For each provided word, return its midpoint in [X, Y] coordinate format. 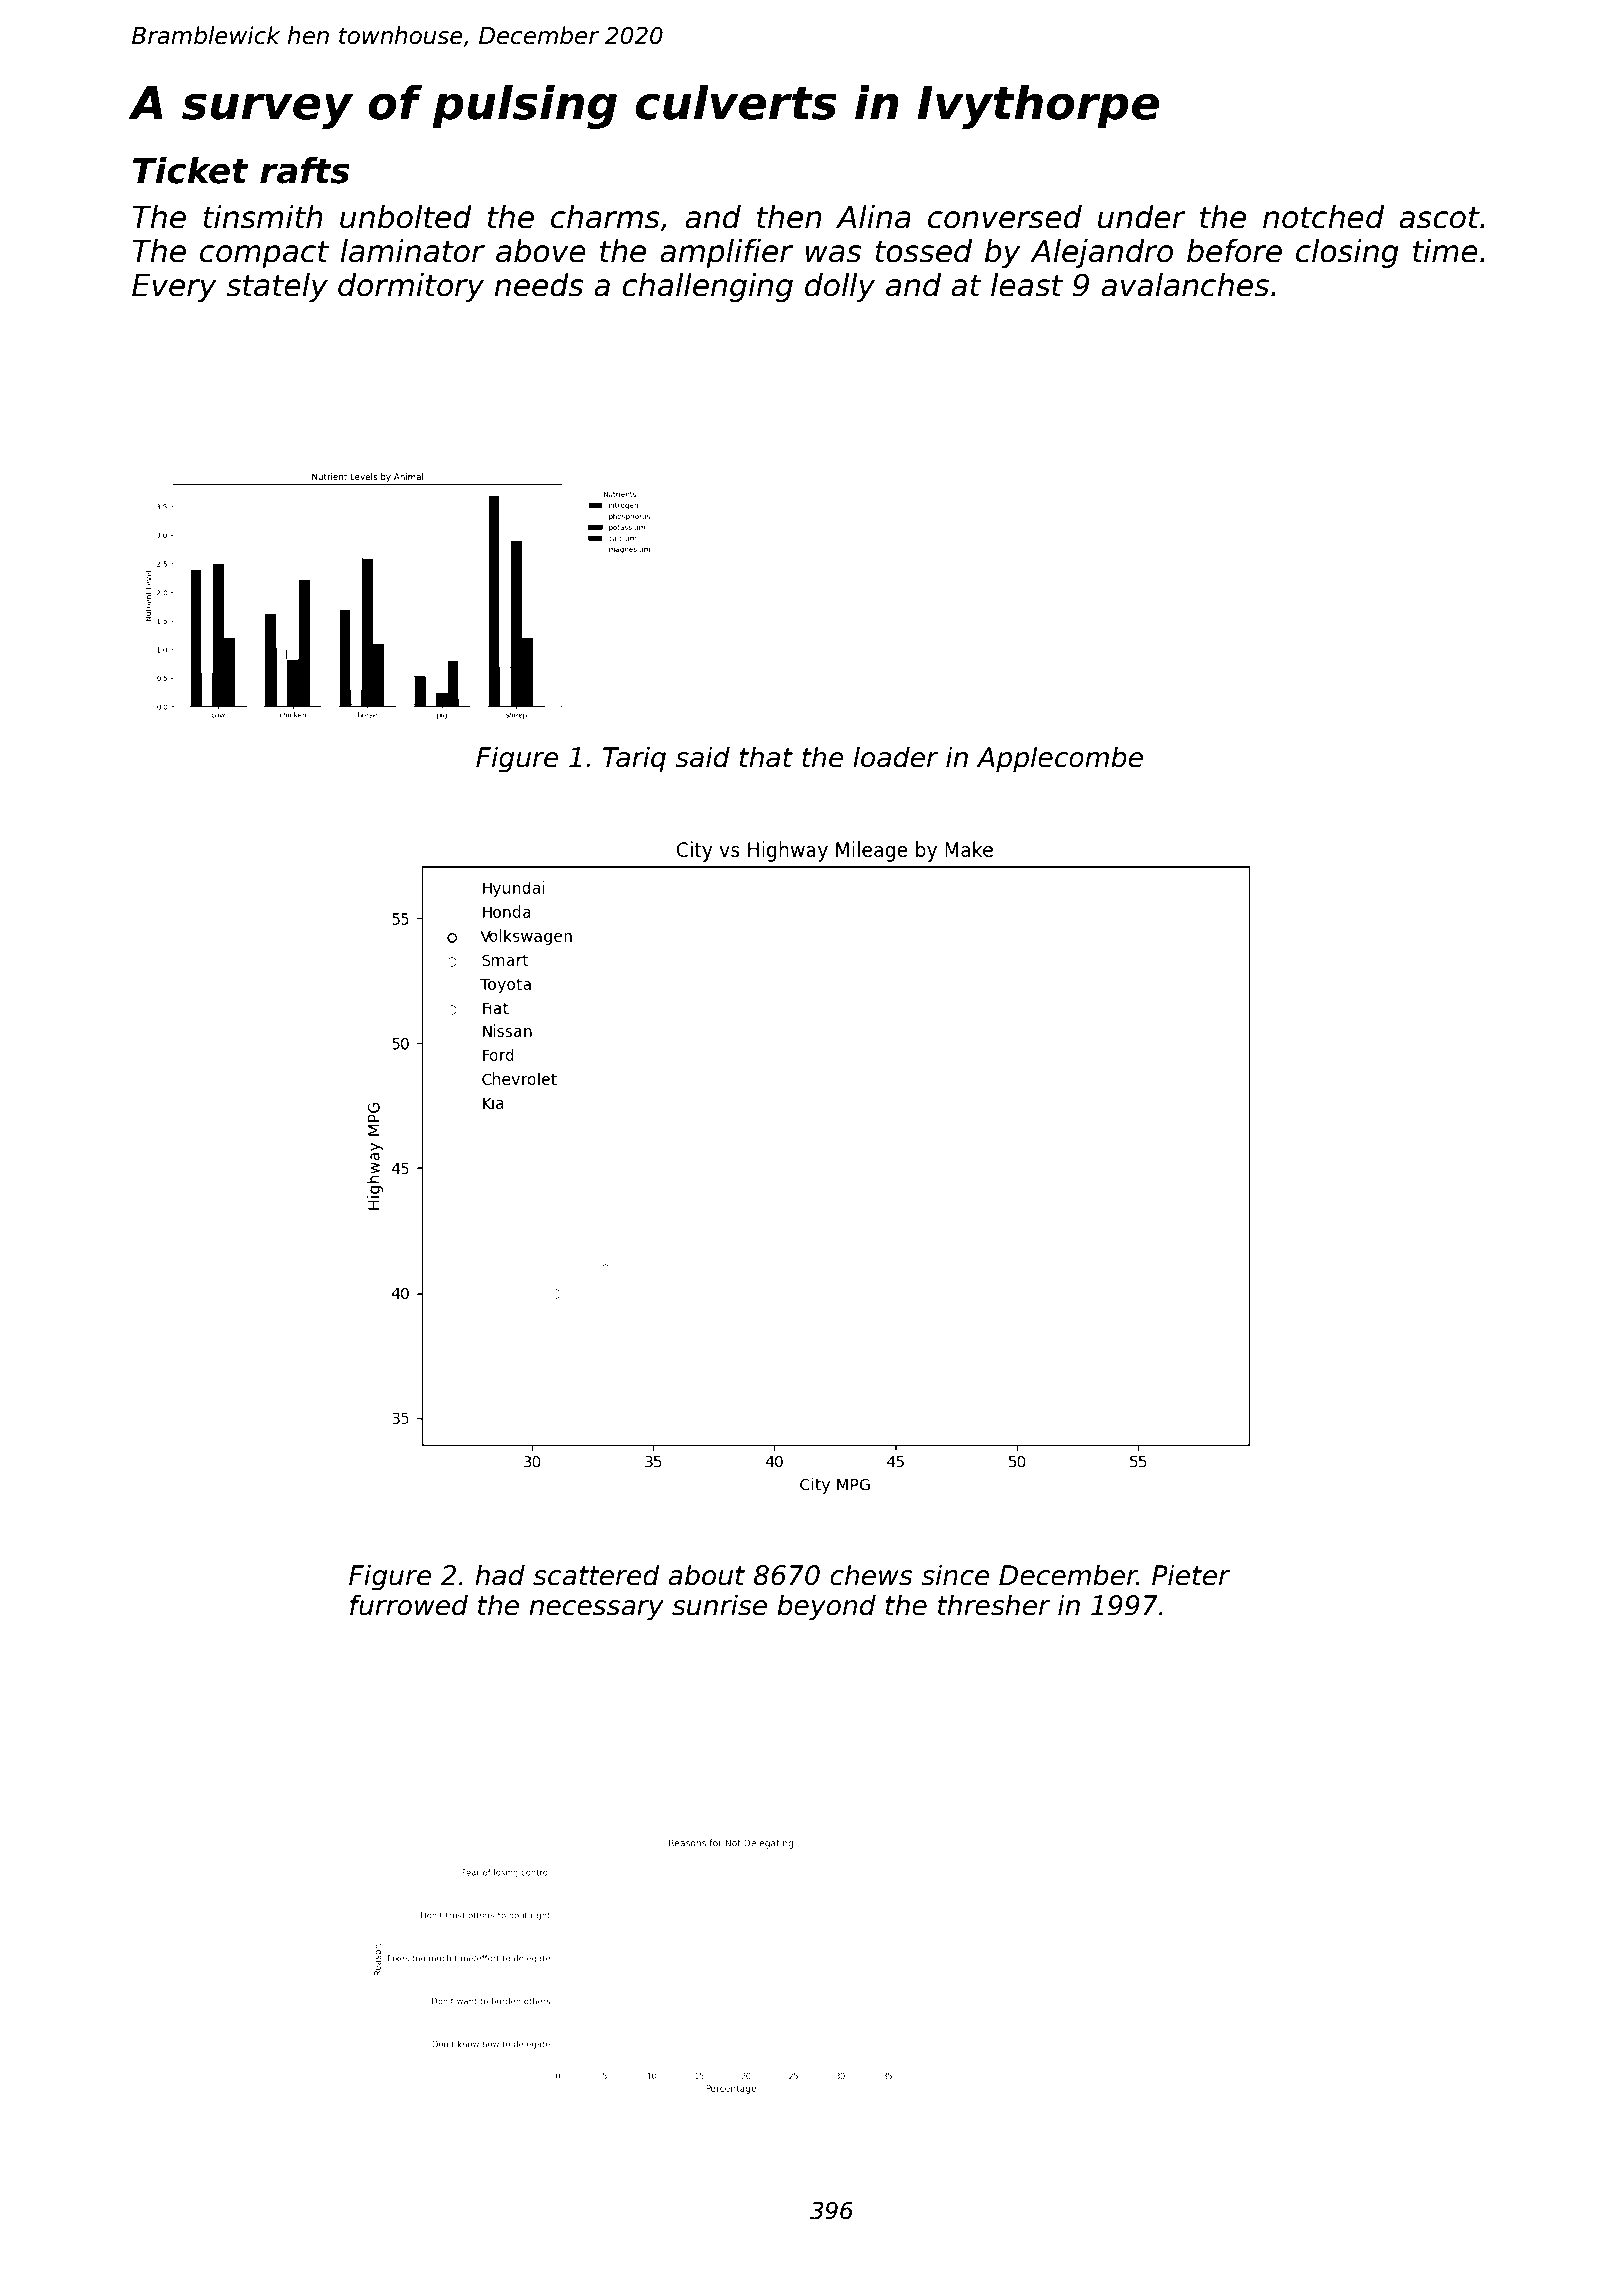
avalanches [1185, 285]
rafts [305, 170]
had [500, 1575]
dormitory [411, 287]
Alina [873, 217]
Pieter [1191, 1575]
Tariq [634, 759]
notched [1323, 217]
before [1234, 251]
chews [871, 1575]
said [702, 757]
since [955, 1575]
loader [896, 757]
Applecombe [1060, 759]
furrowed [409, 1605]
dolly [840, 287]
